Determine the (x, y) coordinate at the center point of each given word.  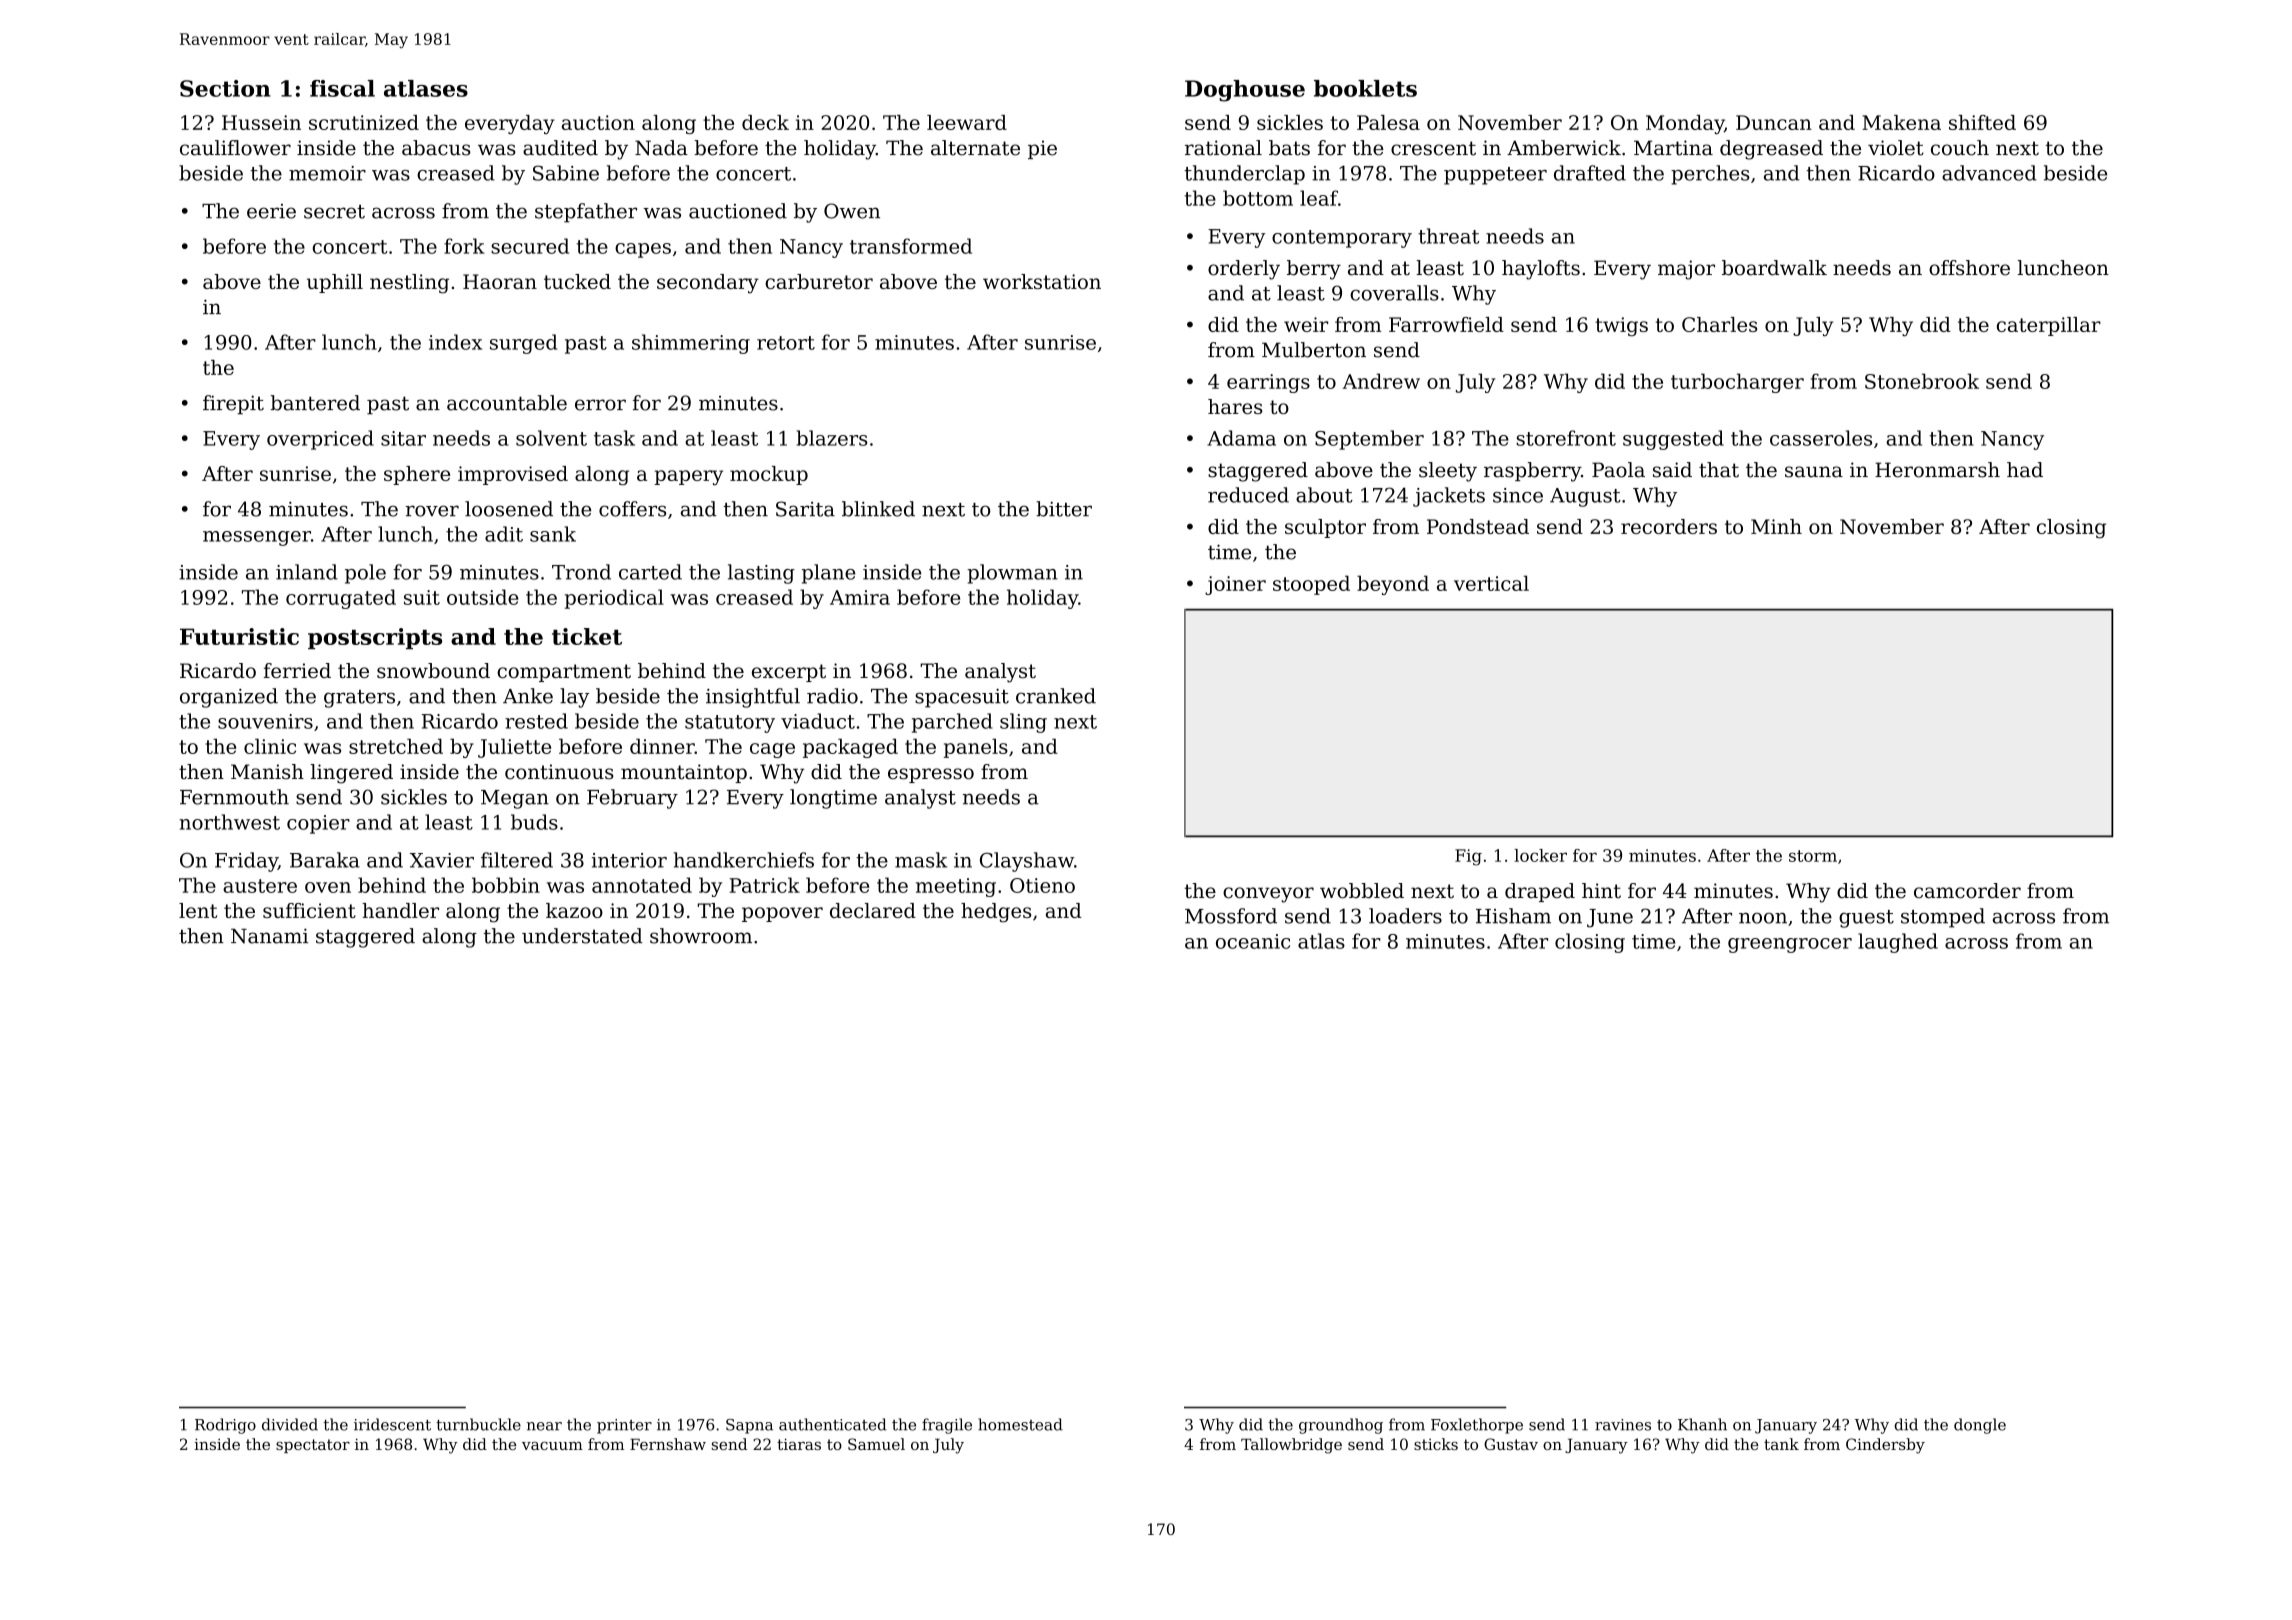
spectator (313, 1446)
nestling (409, 284)
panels (976, 748)
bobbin (506, 885)
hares (1235, 406)
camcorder (1967, 891)
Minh (1776, 526)
